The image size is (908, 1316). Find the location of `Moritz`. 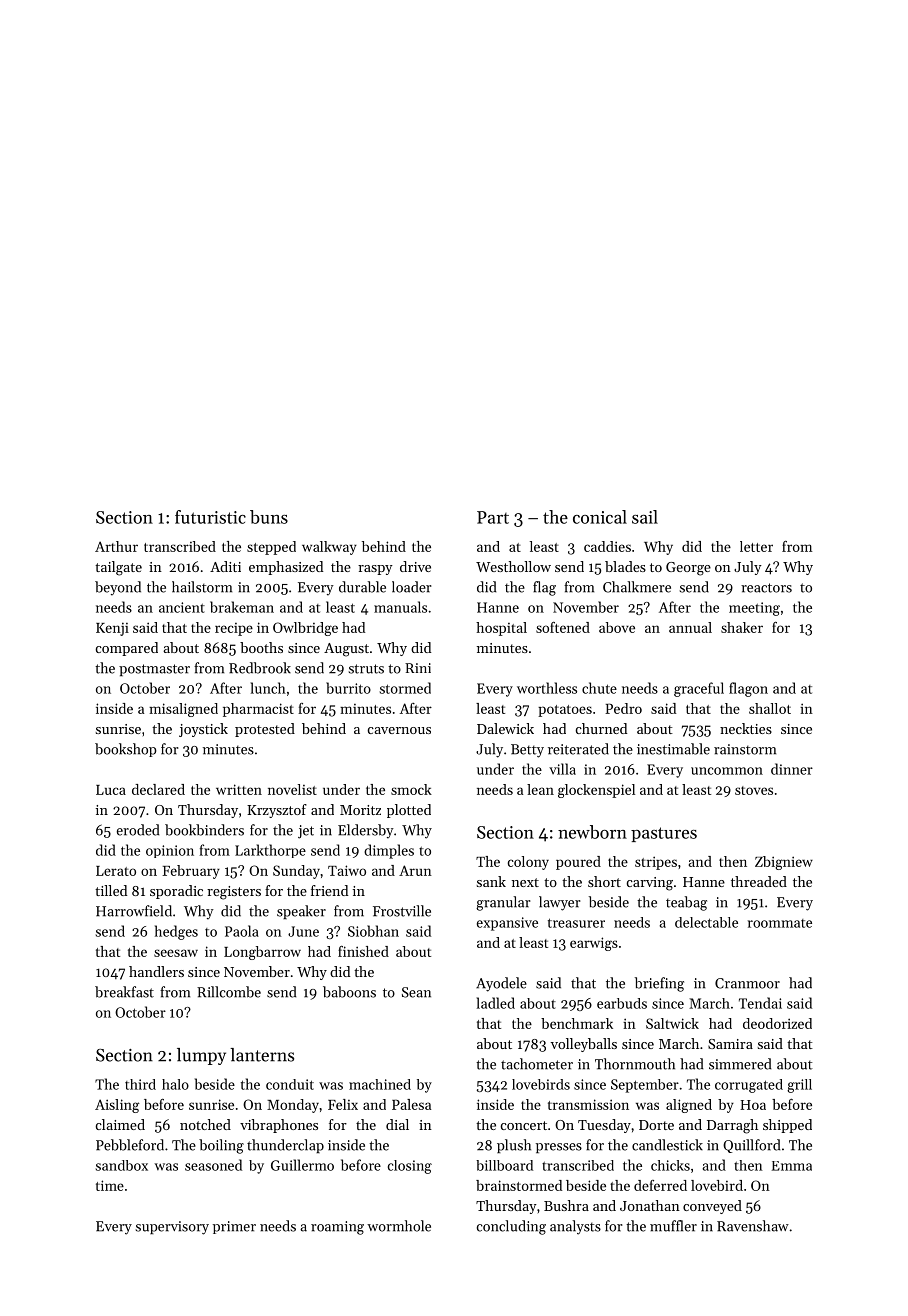

Moritz is located at coordinates (360, 810).
